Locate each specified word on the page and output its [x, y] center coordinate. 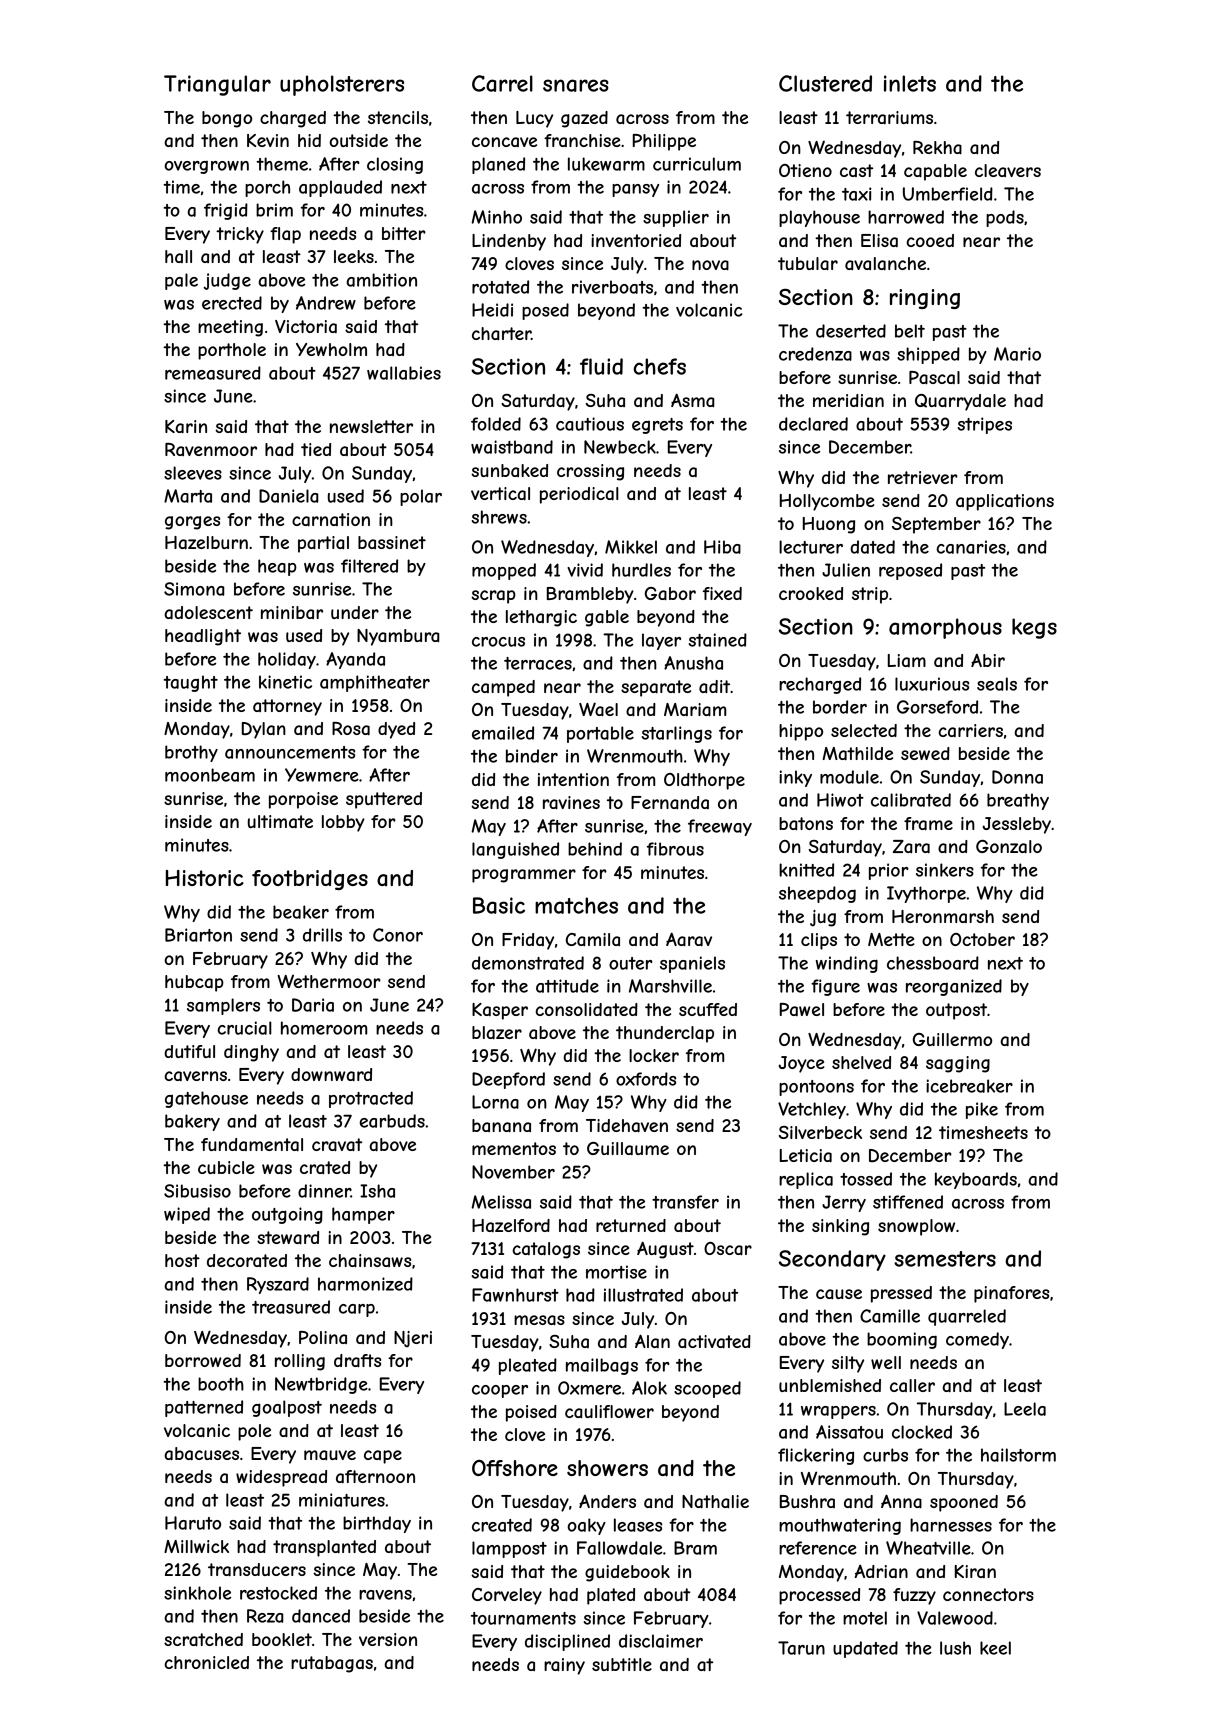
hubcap [194, 983]
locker [654, 1055]
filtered [369, 566]
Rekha [937, 148]
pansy [635, 190]
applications [1005, 502]
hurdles [641, 570]
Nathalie [715, 1502]
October [982, 939]
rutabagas [332, 1664]
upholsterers [342, 85]
